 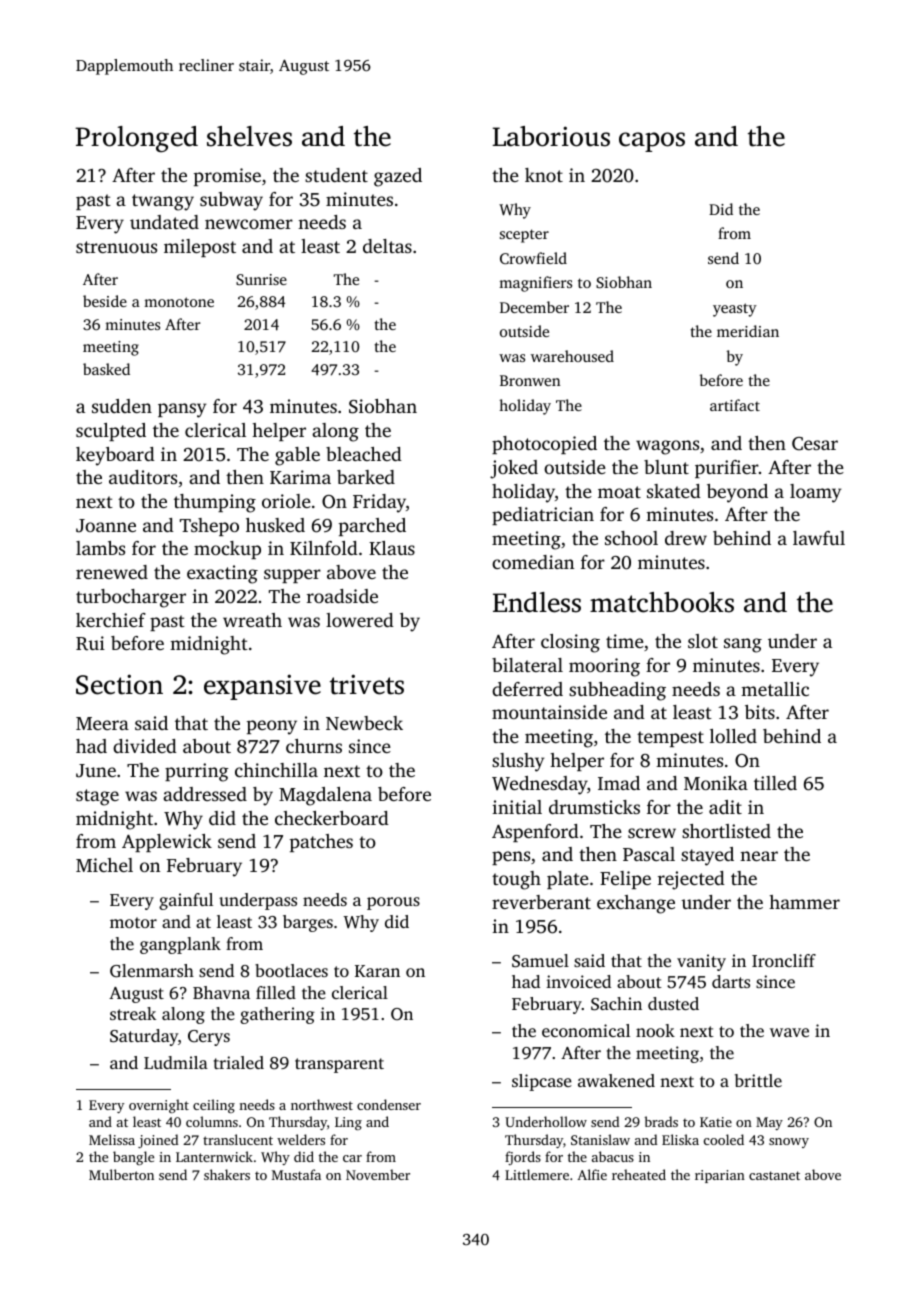 What do you see at coordinates (735, 310) in the document?
I see `yeasty` at bounding box center [735, 310].
